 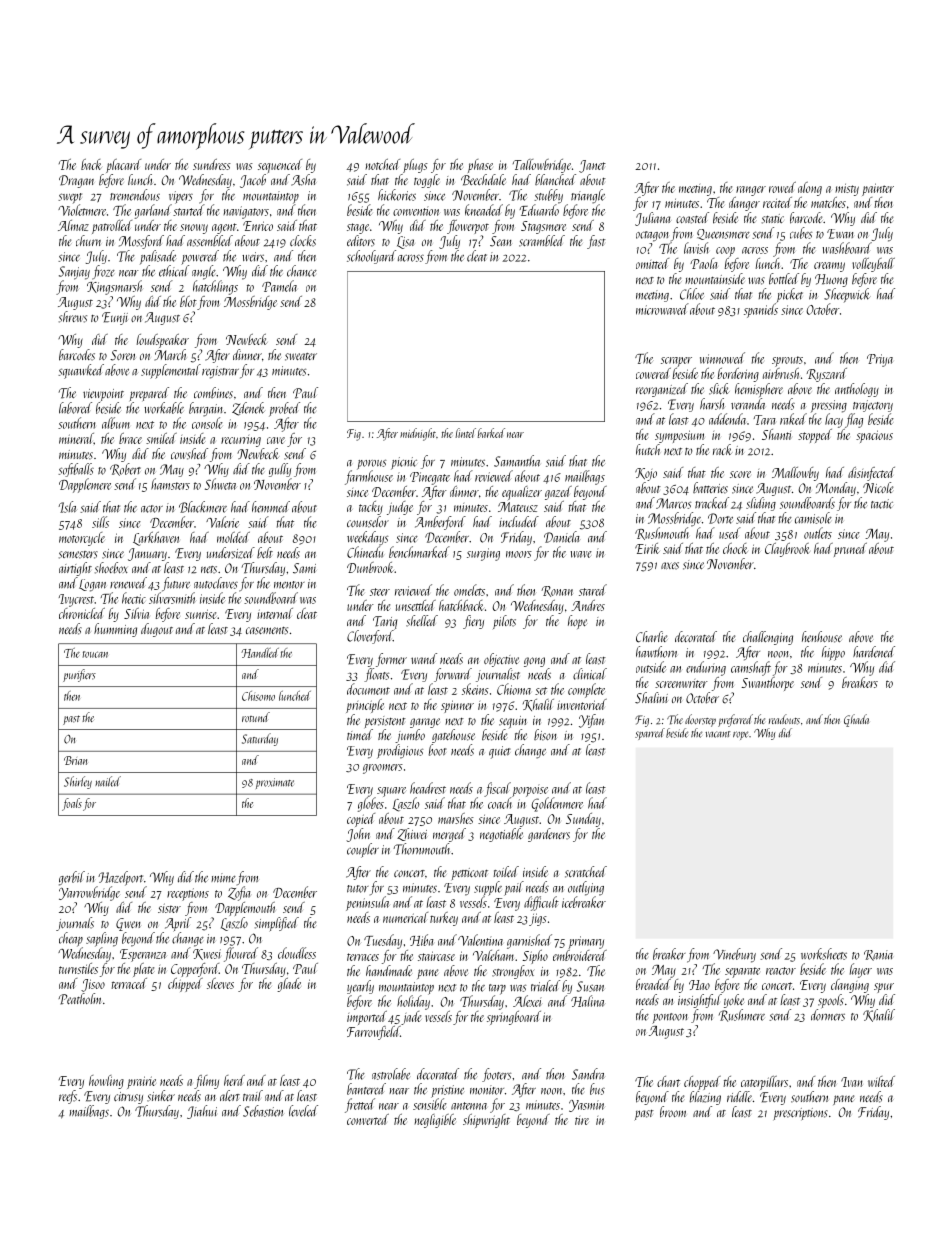 What do you see at coordinates (878, 189) in the screenshot?
I see `painter` at bounding box center [878, 189].
